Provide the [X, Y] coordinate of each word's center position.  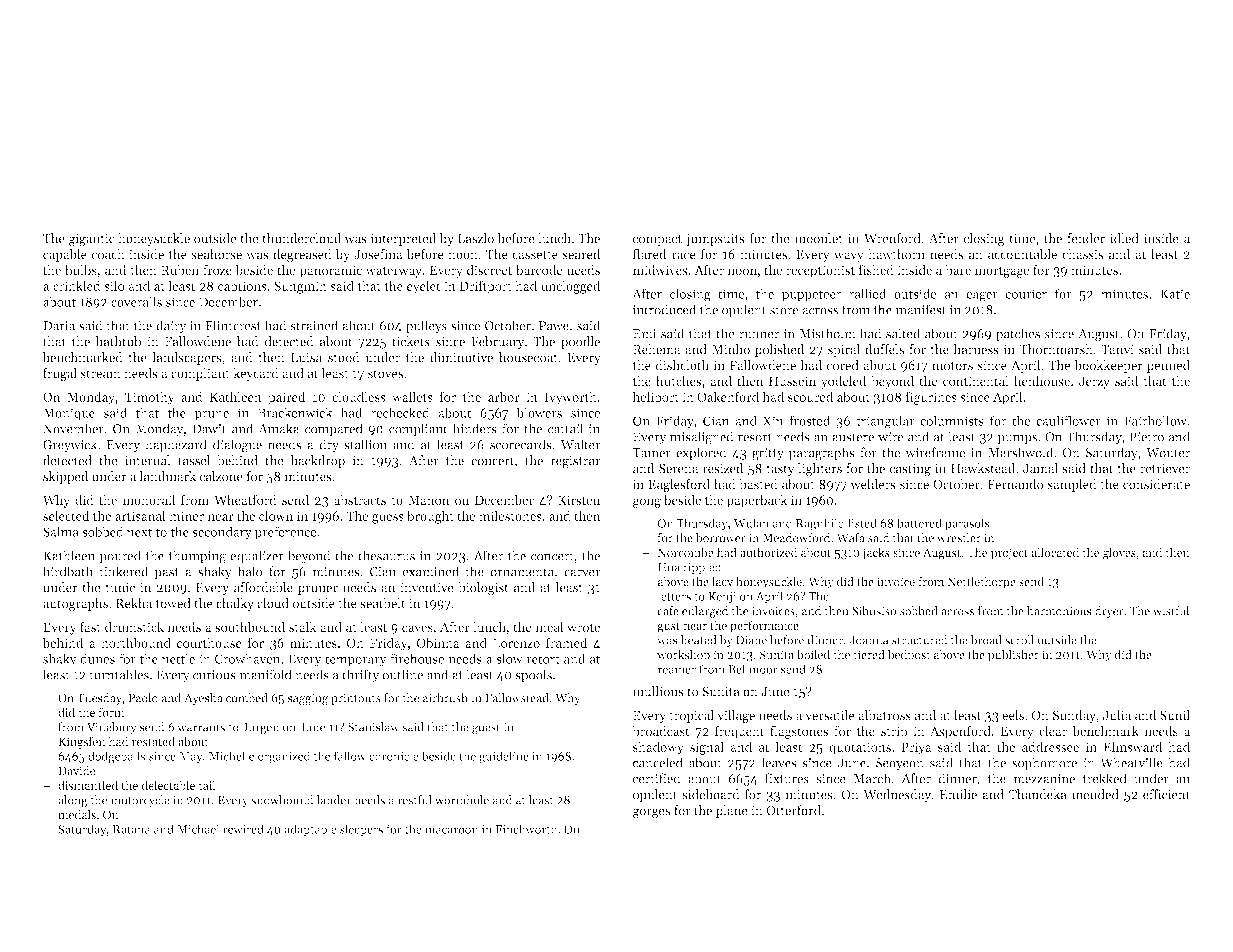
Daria [59, 326]
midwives [660, 270]
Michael [198, 829]
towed [173, 603]
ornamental [524, 571]
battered [919, 523]
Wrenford [892, 238]
